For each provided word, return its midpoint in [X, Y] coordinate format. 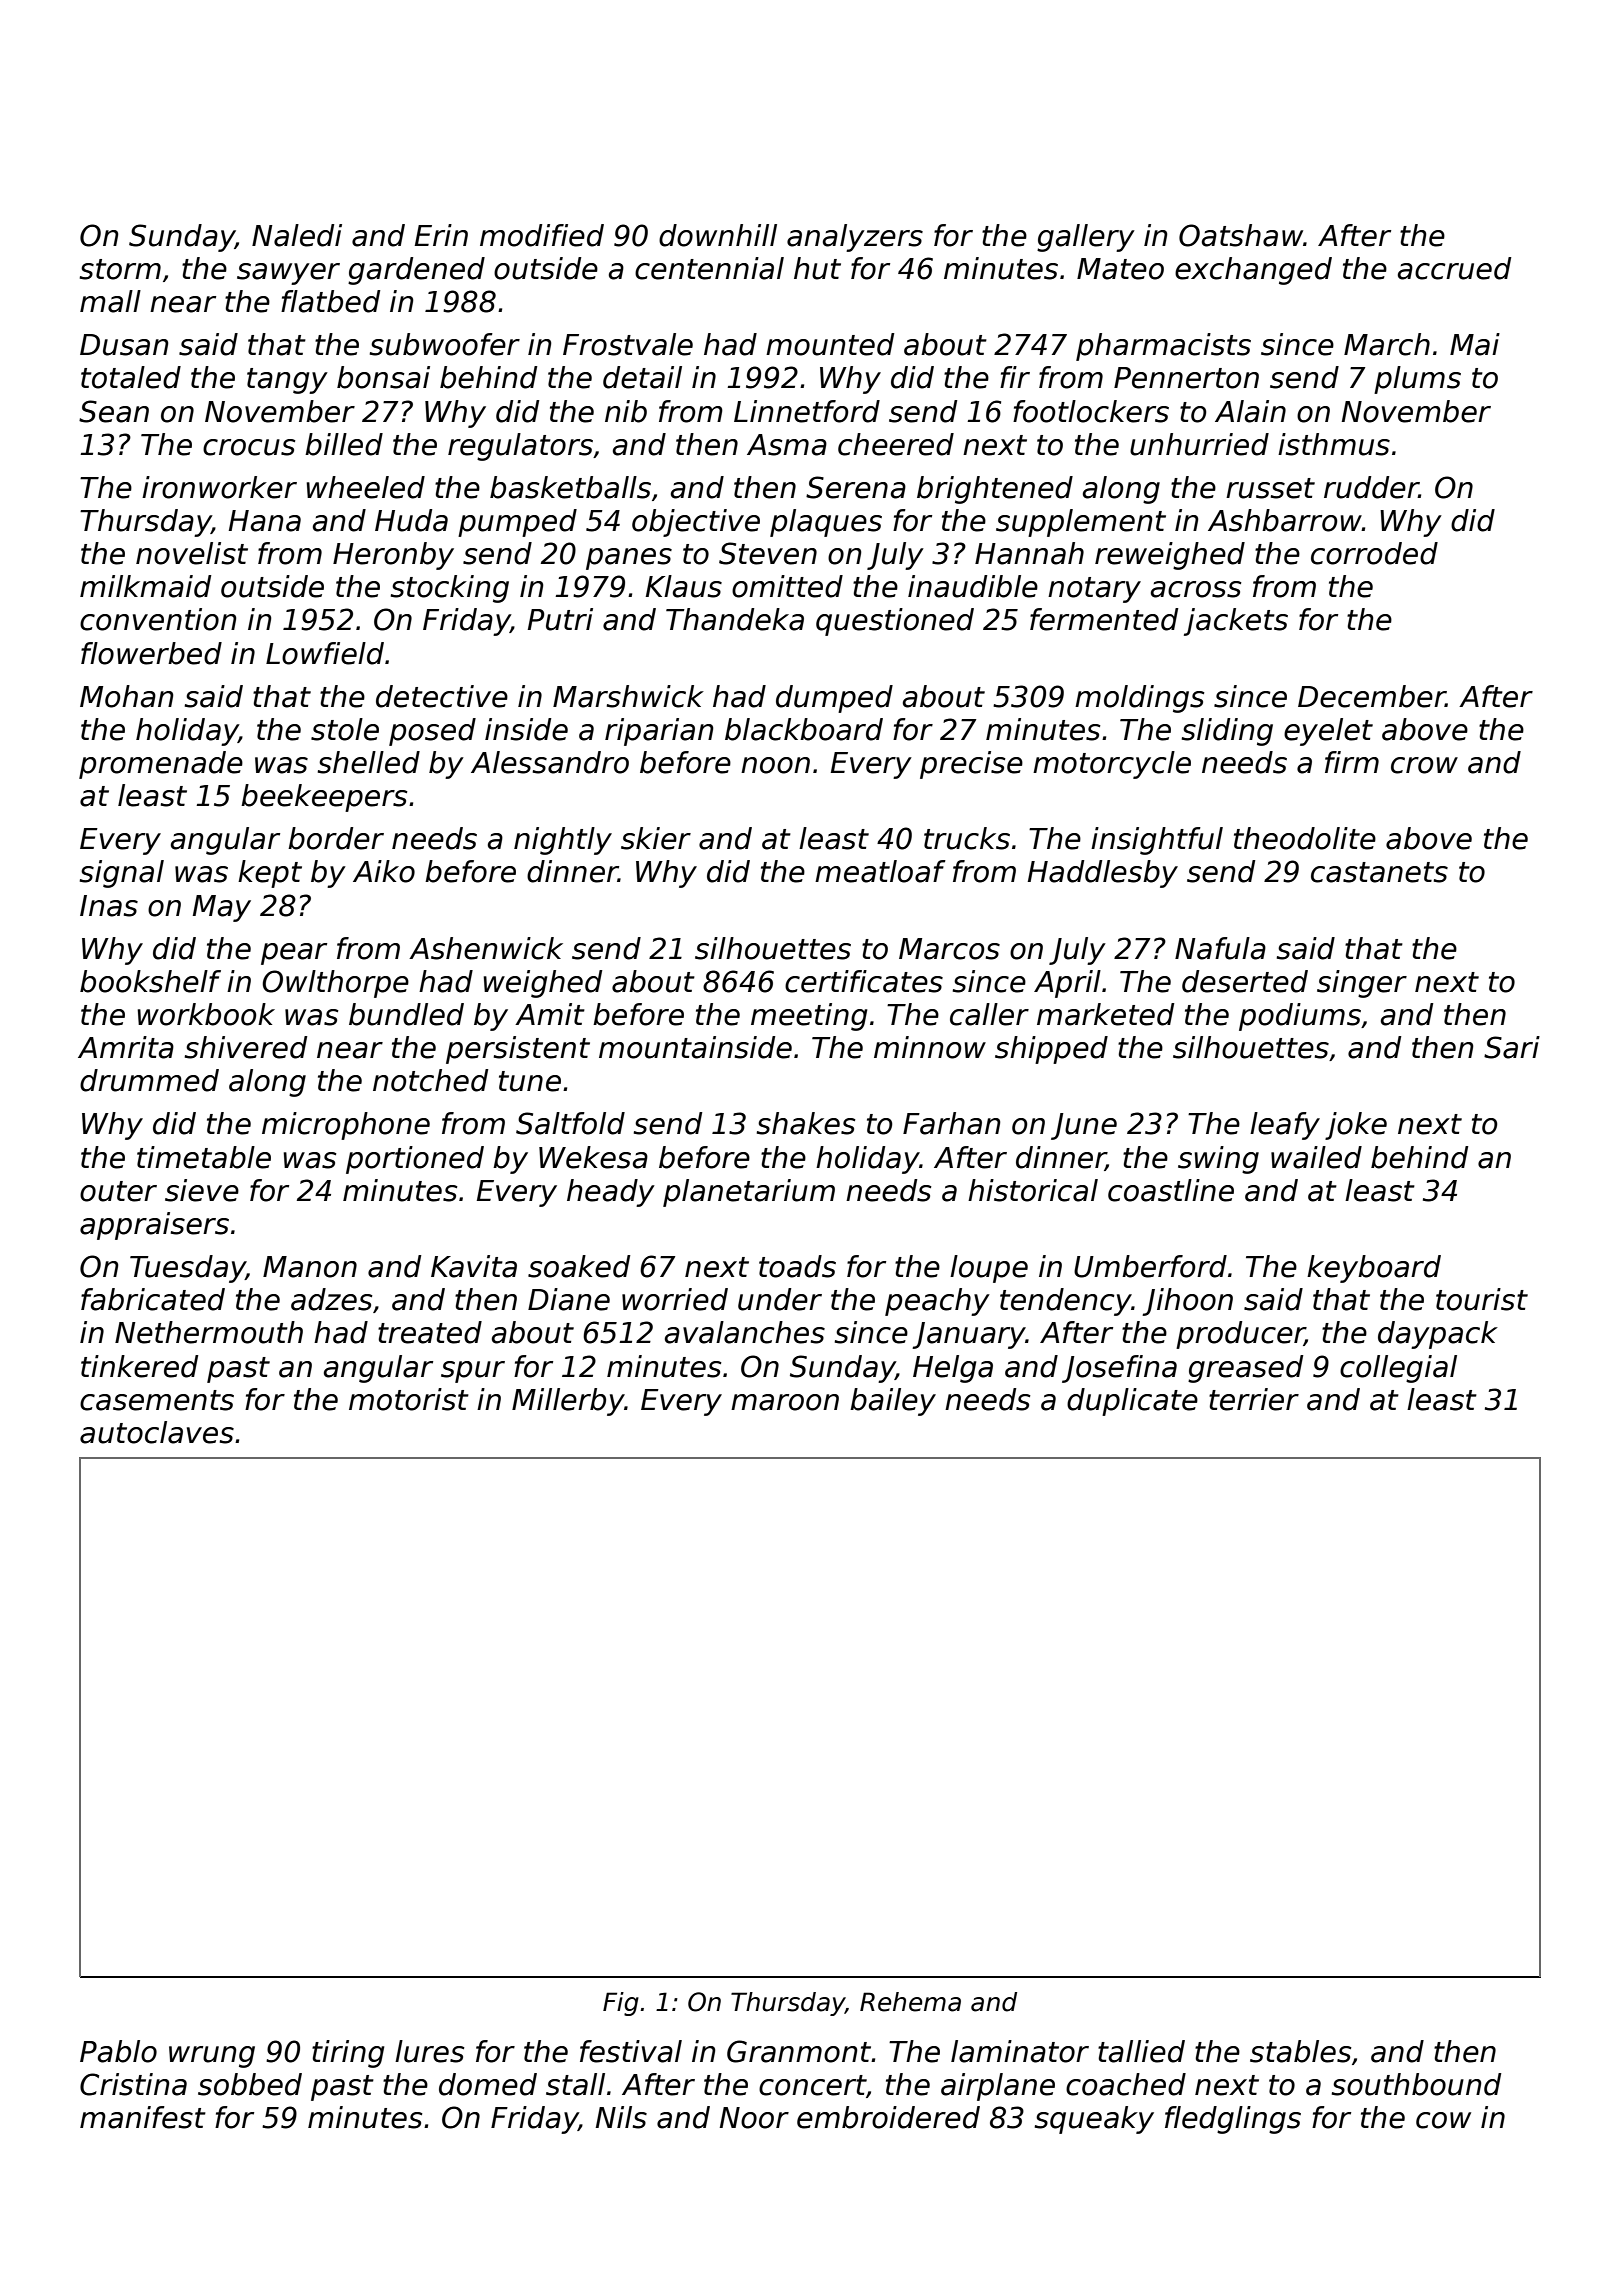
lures [430, 2051]
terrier [1254, 1399]
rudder [1371, 487]
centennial [709, 268]
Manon [310, 1267]
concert [812, 2085]
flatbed [330, 301]
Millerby [568, 1402]
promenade [161, 765]
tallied [1141, 2051]
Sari [1512, 1047]
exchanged [1253, 271]
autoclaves [157, 1432]
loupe [989, 1269]
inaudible [973, 586]
